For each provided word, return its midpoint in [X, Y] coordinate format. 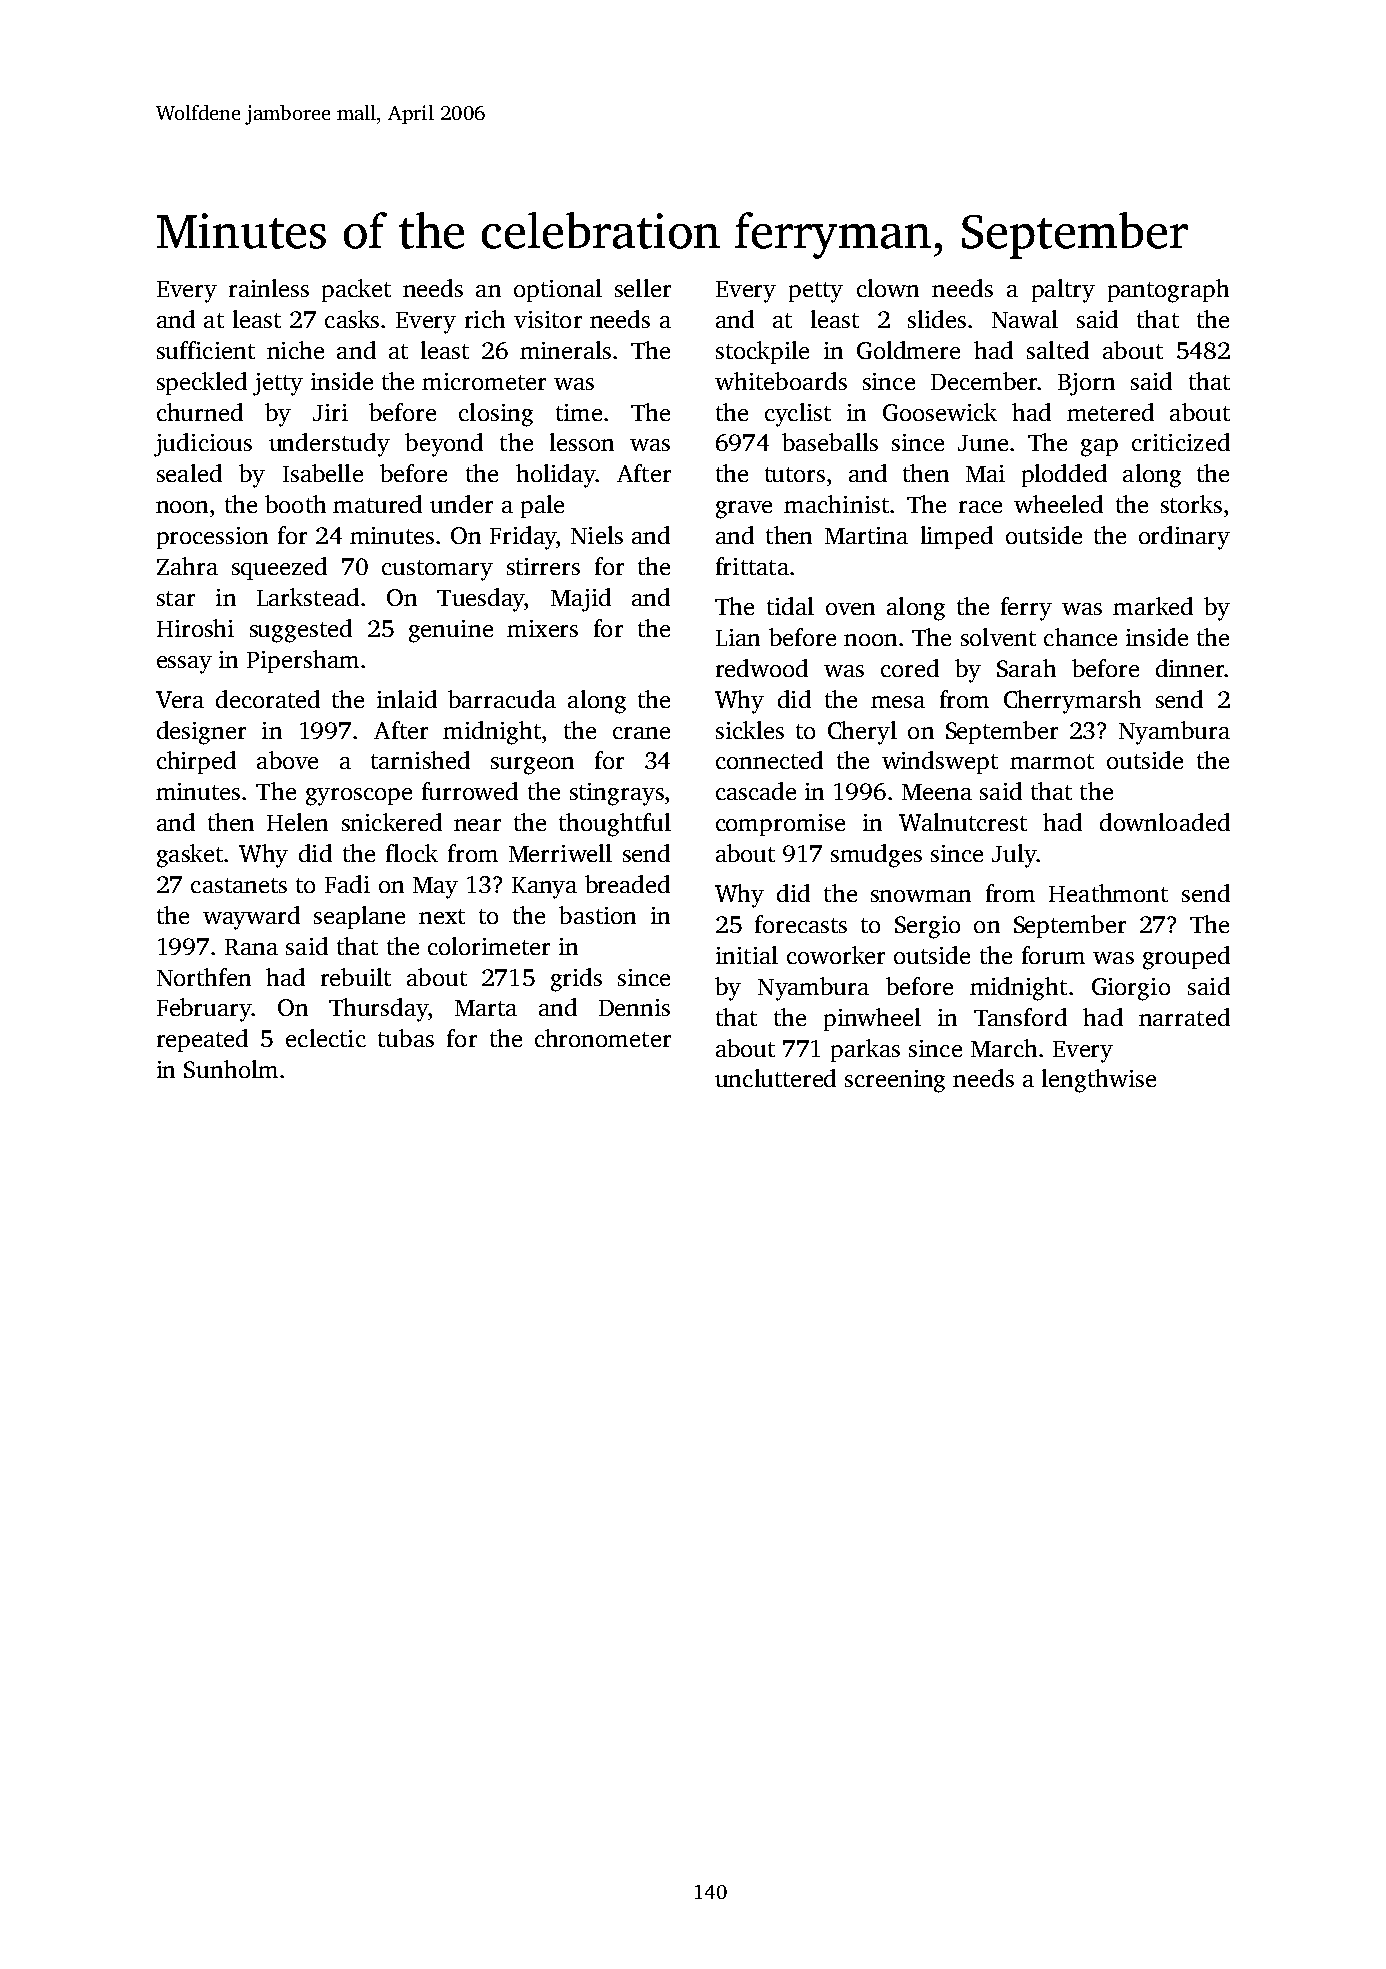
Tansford [1020, 1017]
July [1014, 856]
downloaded [1165, 822]
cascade [756, 791]
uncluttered [775, 1078]
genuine [451, 631]
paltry [1063, 291]
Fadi [347, 884]
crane [641, 733]
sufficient [206, 350]
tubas [406, 1038]
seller [643, 288]
